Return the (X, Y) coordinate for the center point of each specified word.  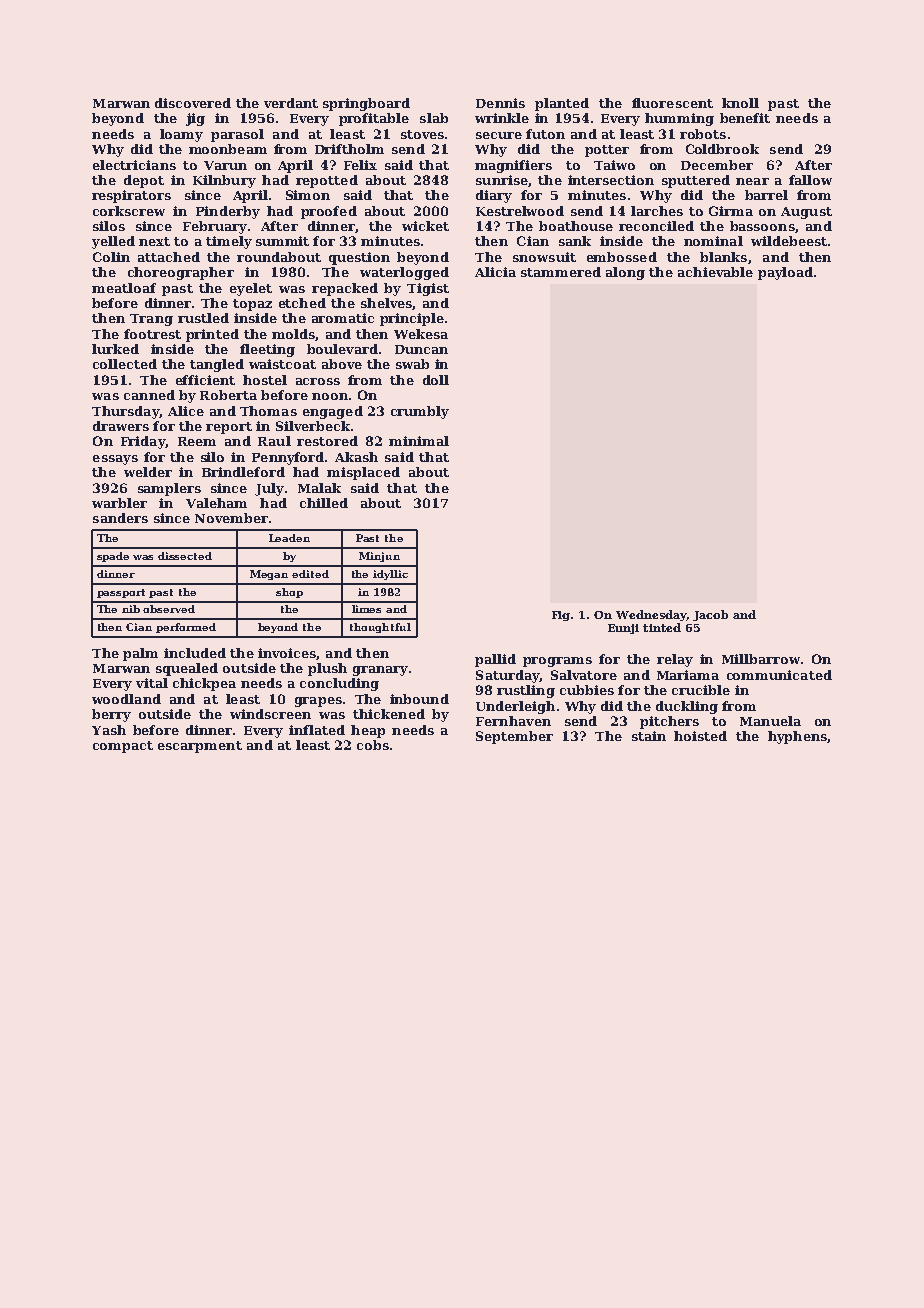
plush (327, 669)
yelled (113, 242)
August (806, 213)
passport (121, 593)
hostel (265, 380)
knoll (740, 103)
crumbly (420, 412)
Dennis (500, 103)
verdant (291, 103)
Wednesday (651, 615)
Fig (561, 616)
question (359, 258)
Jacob (710, 615)
